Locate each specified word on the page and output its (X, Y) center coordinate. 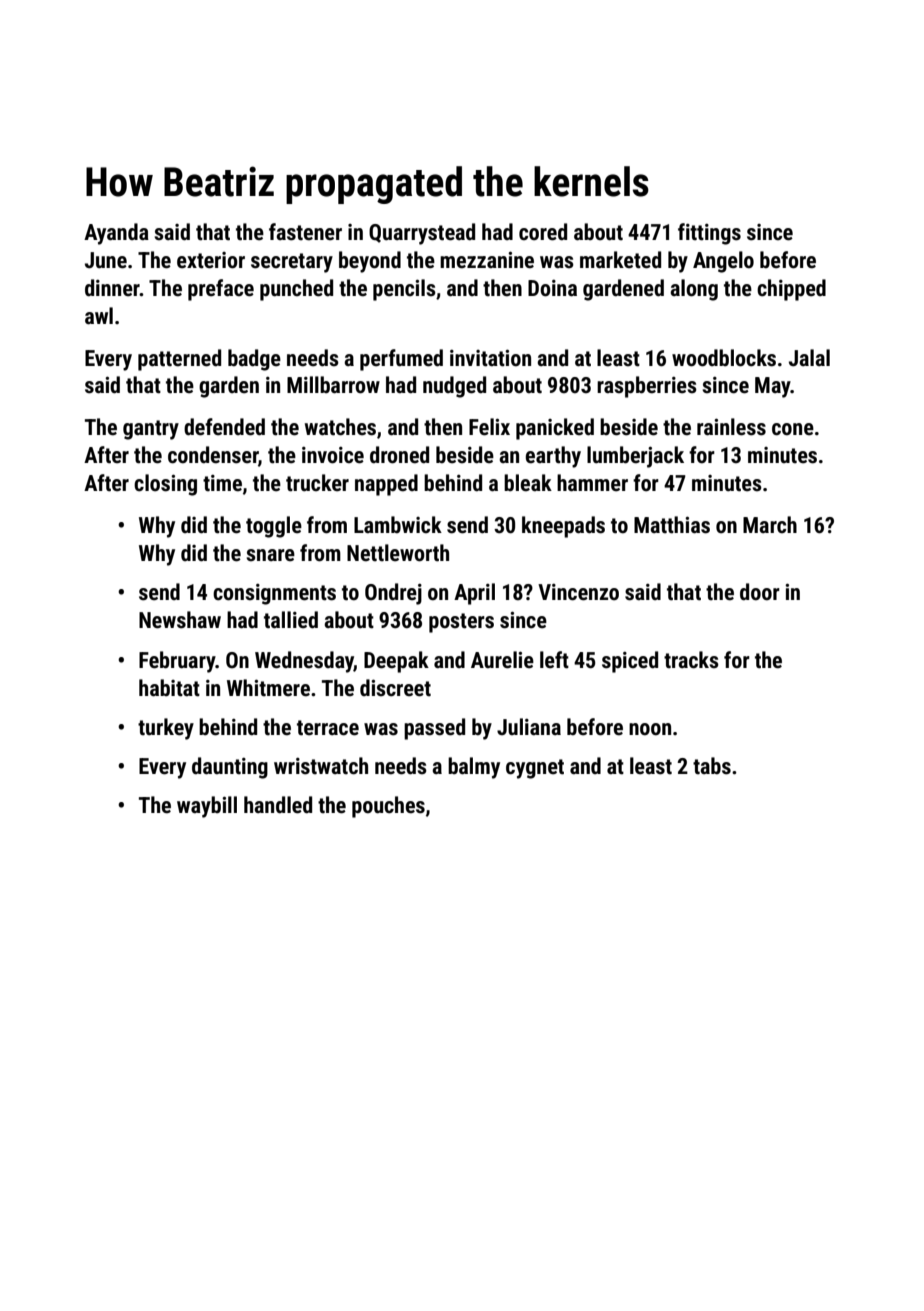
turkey (166, 729)
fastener (305, 232)
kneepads (563, 527)
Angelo (723, 262)
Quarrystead (422, 234)
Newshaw (180, 620)
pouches (388, 807)
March (770, 524)
